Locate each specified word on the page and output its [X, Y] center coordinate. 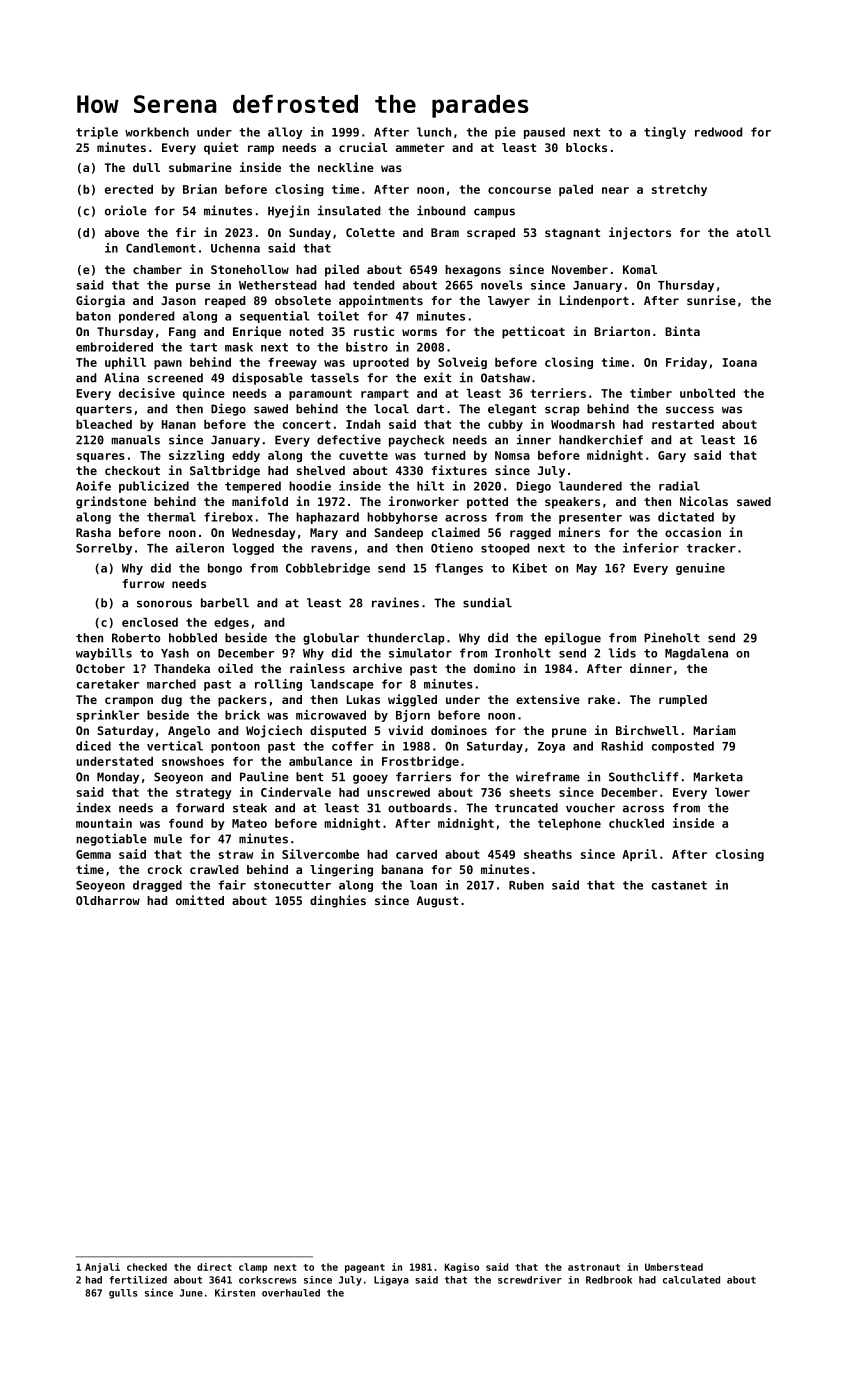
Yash [175, 653]
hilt [430, 486]
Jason [178, 300]
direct [214, 1267]
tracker [711, 548]
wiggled [412, 700]
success [690, 410]
